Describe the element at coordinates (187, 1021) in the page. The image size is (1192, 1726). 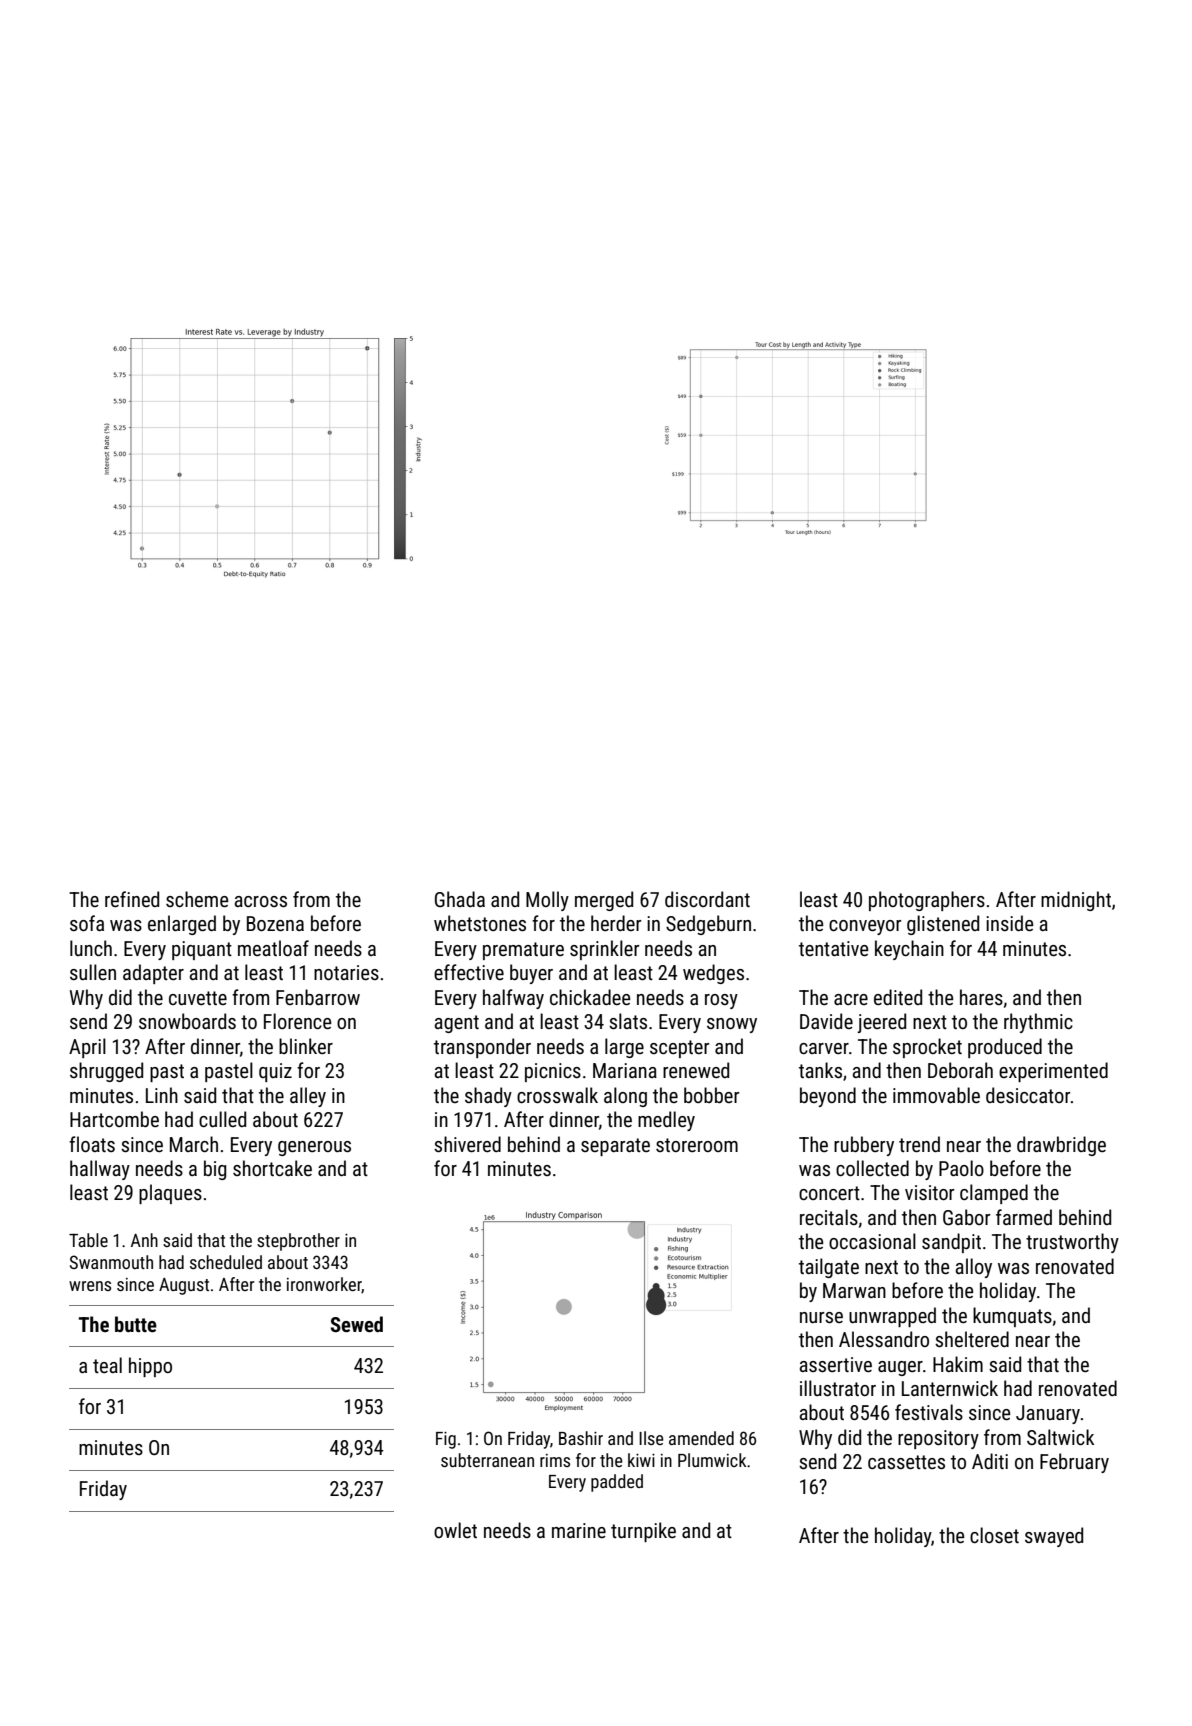
I see `snowboards` at that location.
